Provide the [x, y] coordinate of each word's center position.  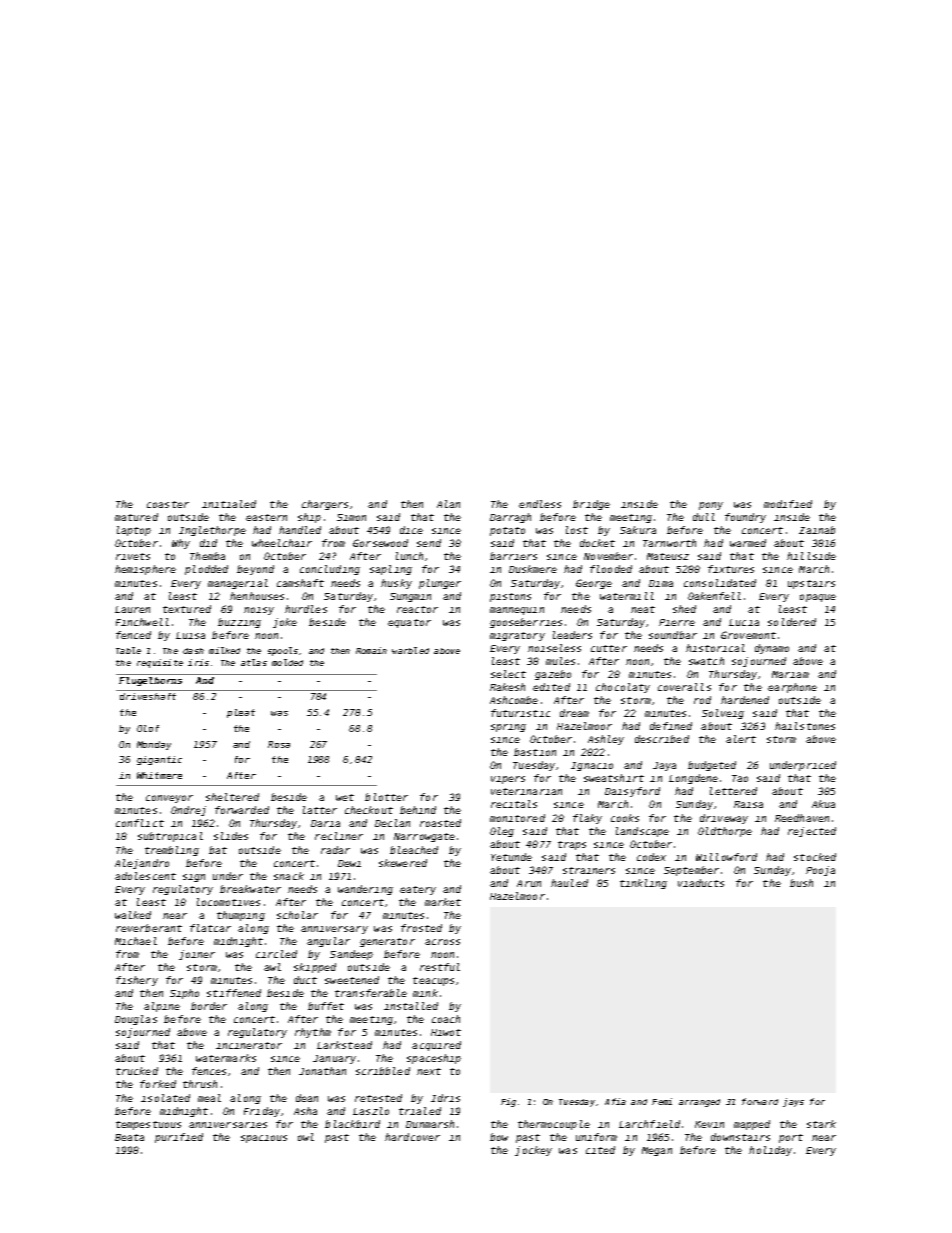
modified [788, 504]
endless [540, 504]
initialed [229, 504]
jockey [533, 1151]
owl [306, 1137]
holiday [770, 1151]
